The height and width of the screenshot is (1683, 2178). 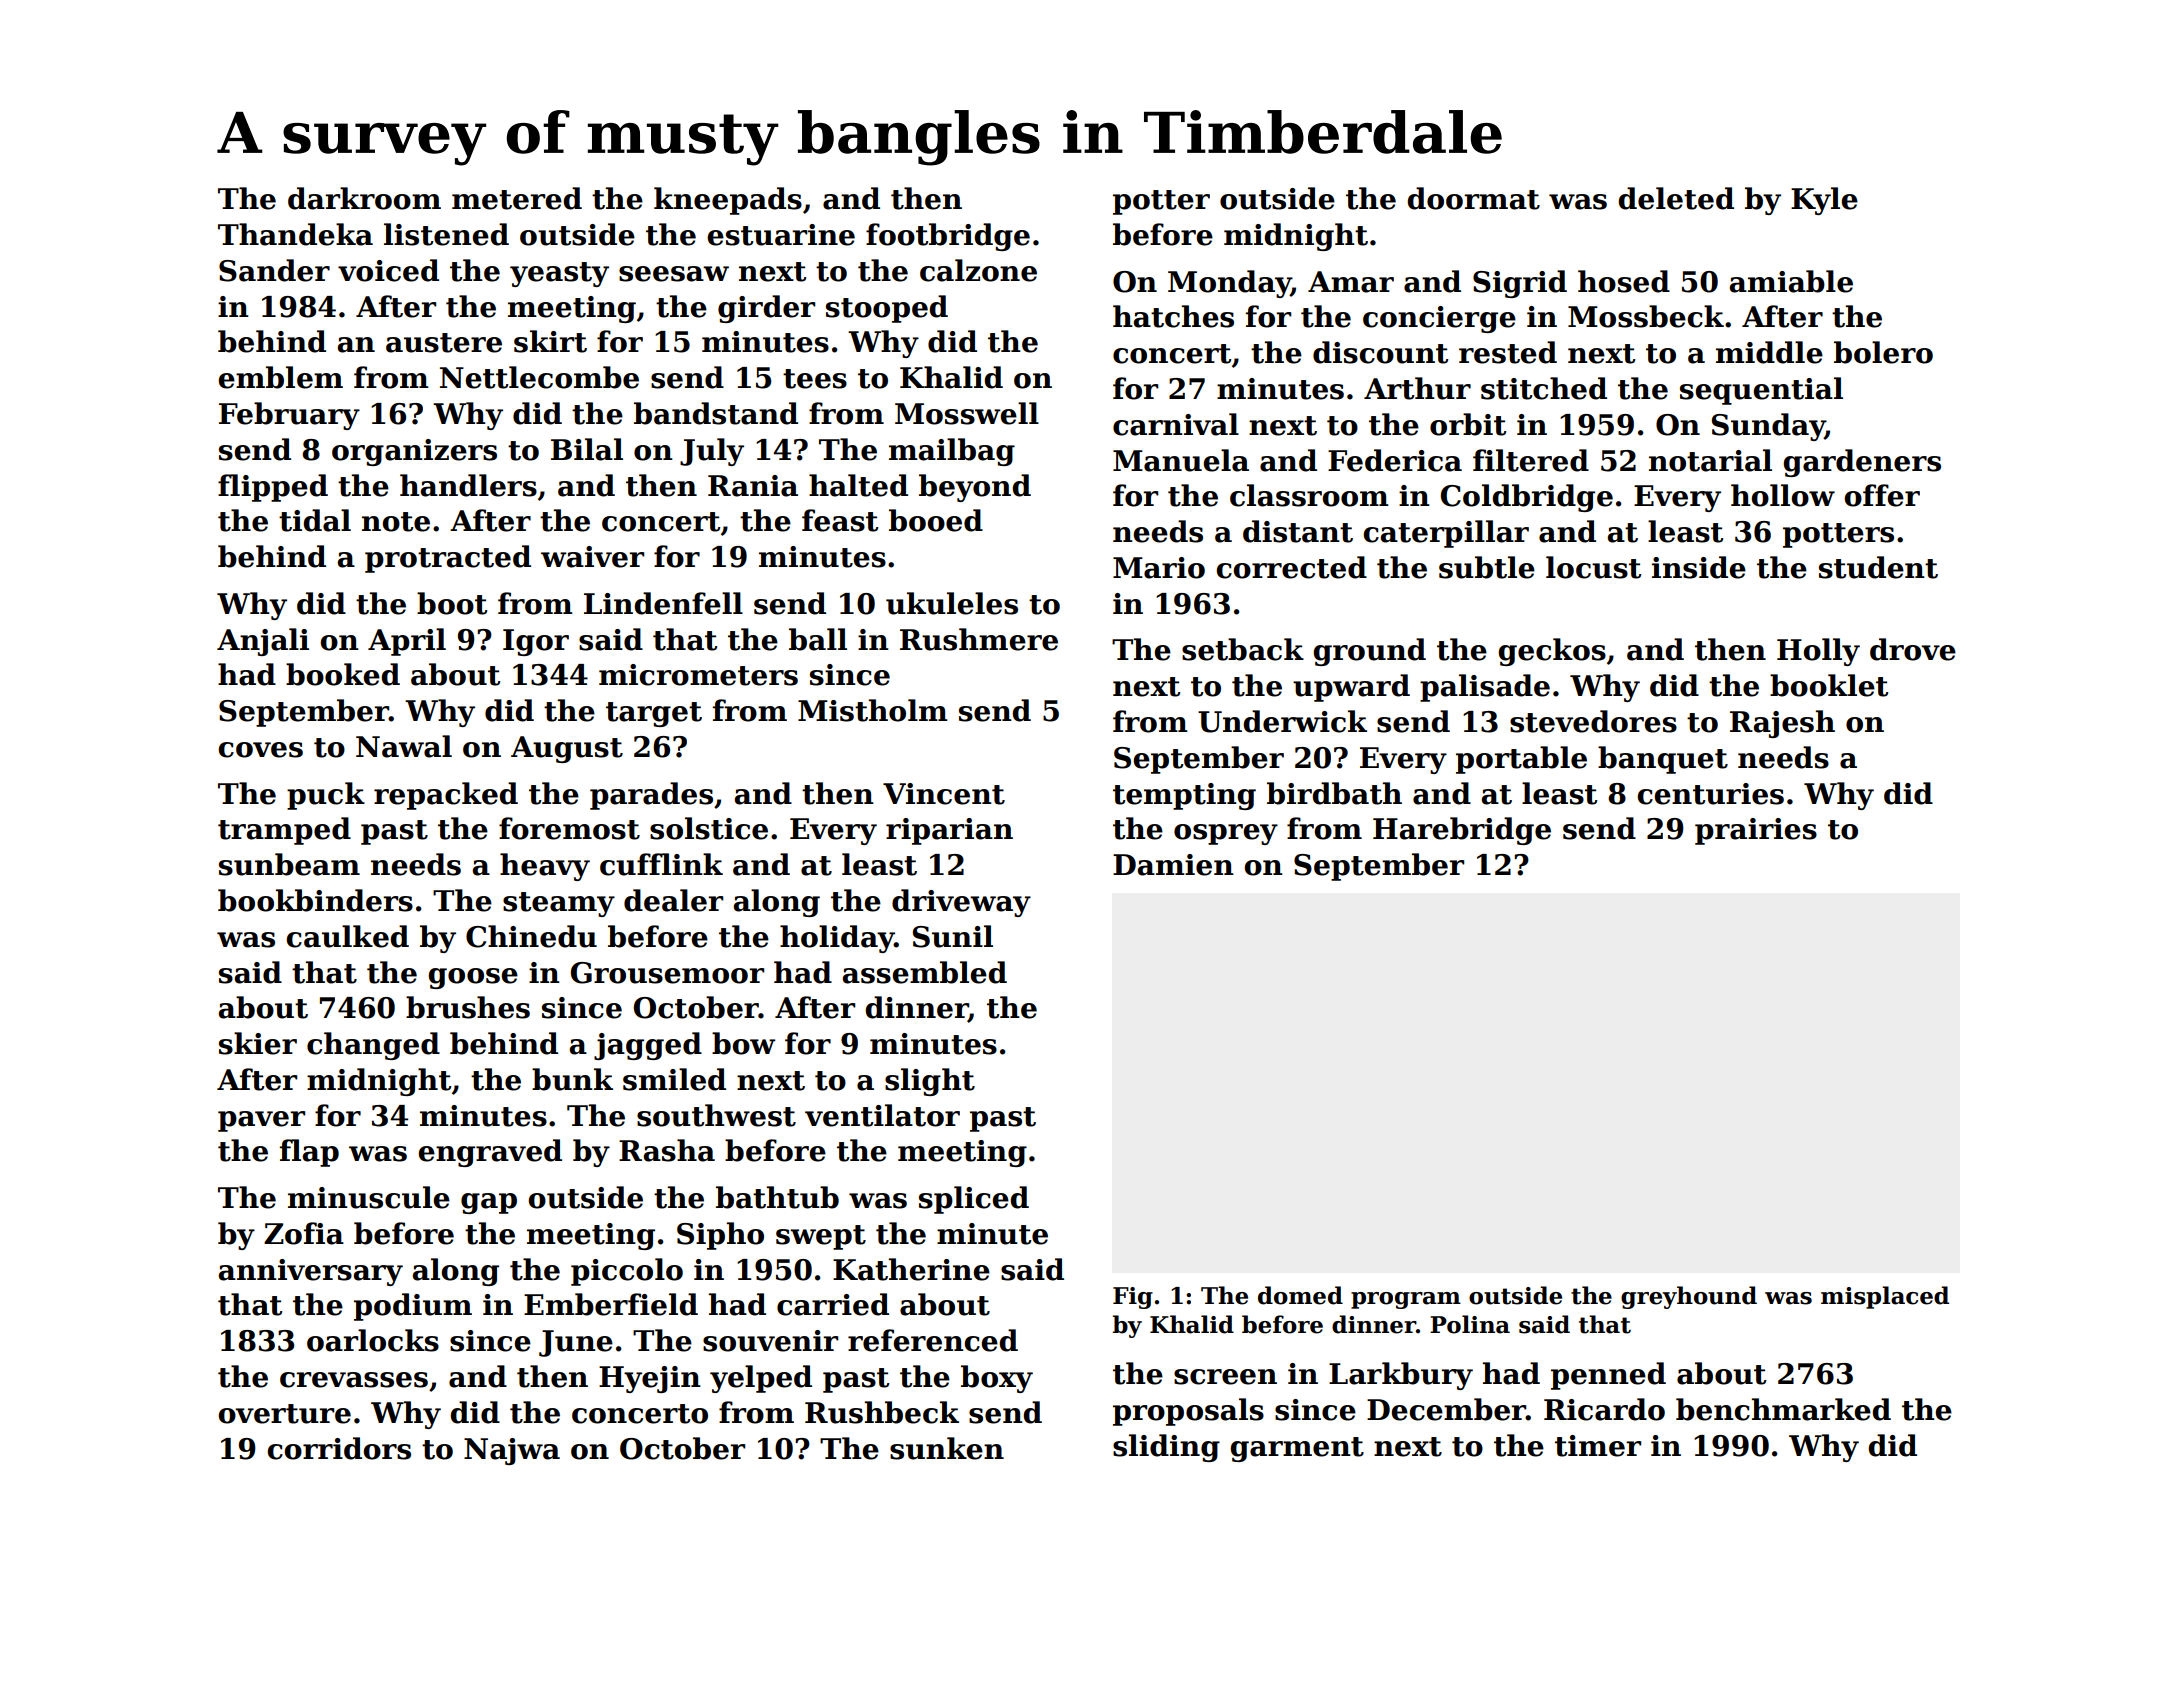 What do you see at coordinates (1300, 1295) in the screenshot?
I see `domed` at bounding box center [1300, 1295].
